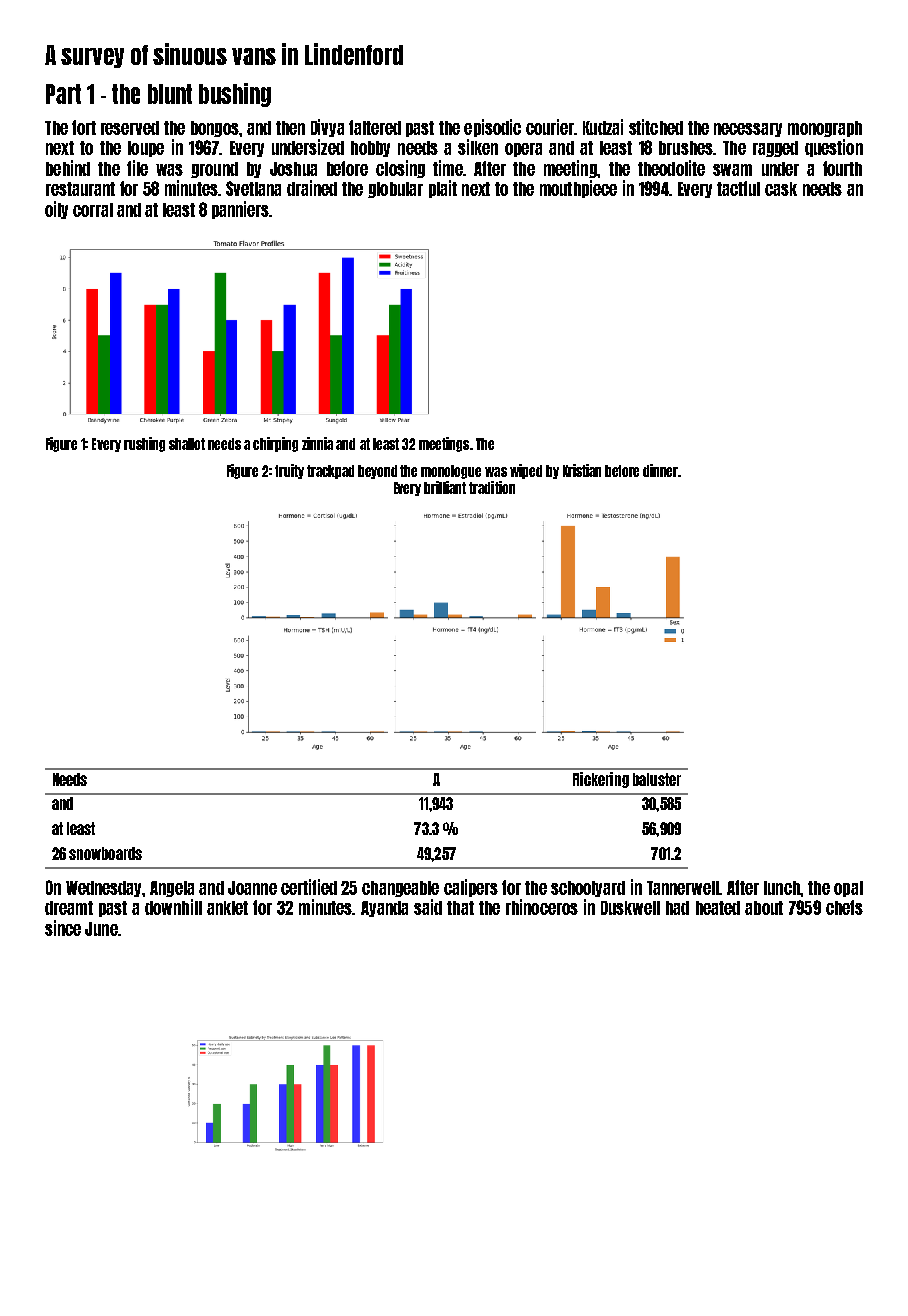 The image size is (908, 1316). Describe the element at coordinates (738, 188) in the image. I see `tactful` at that location.
